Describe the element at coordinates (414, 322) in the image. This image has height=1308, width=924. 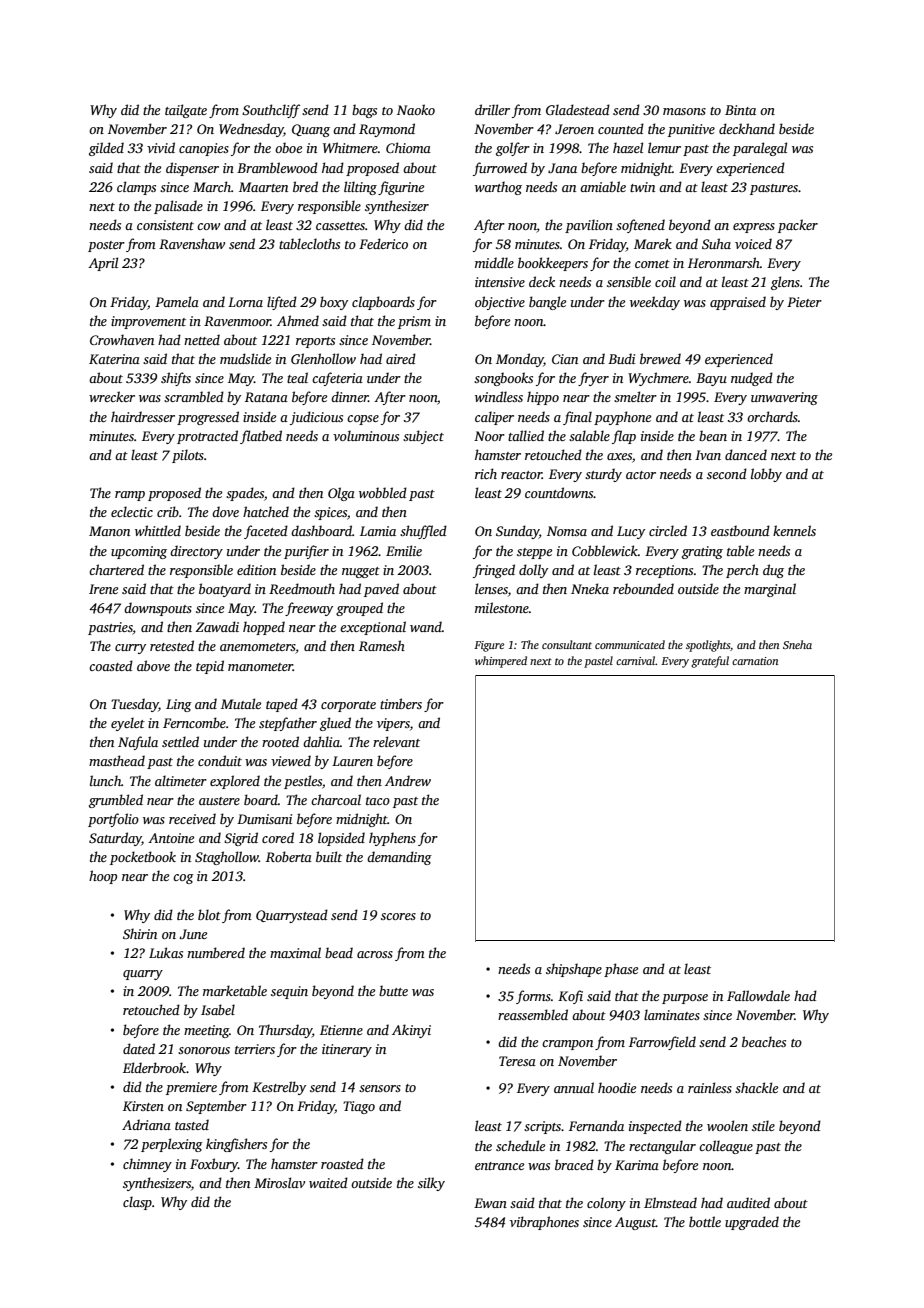
I see `prism` at that location.
